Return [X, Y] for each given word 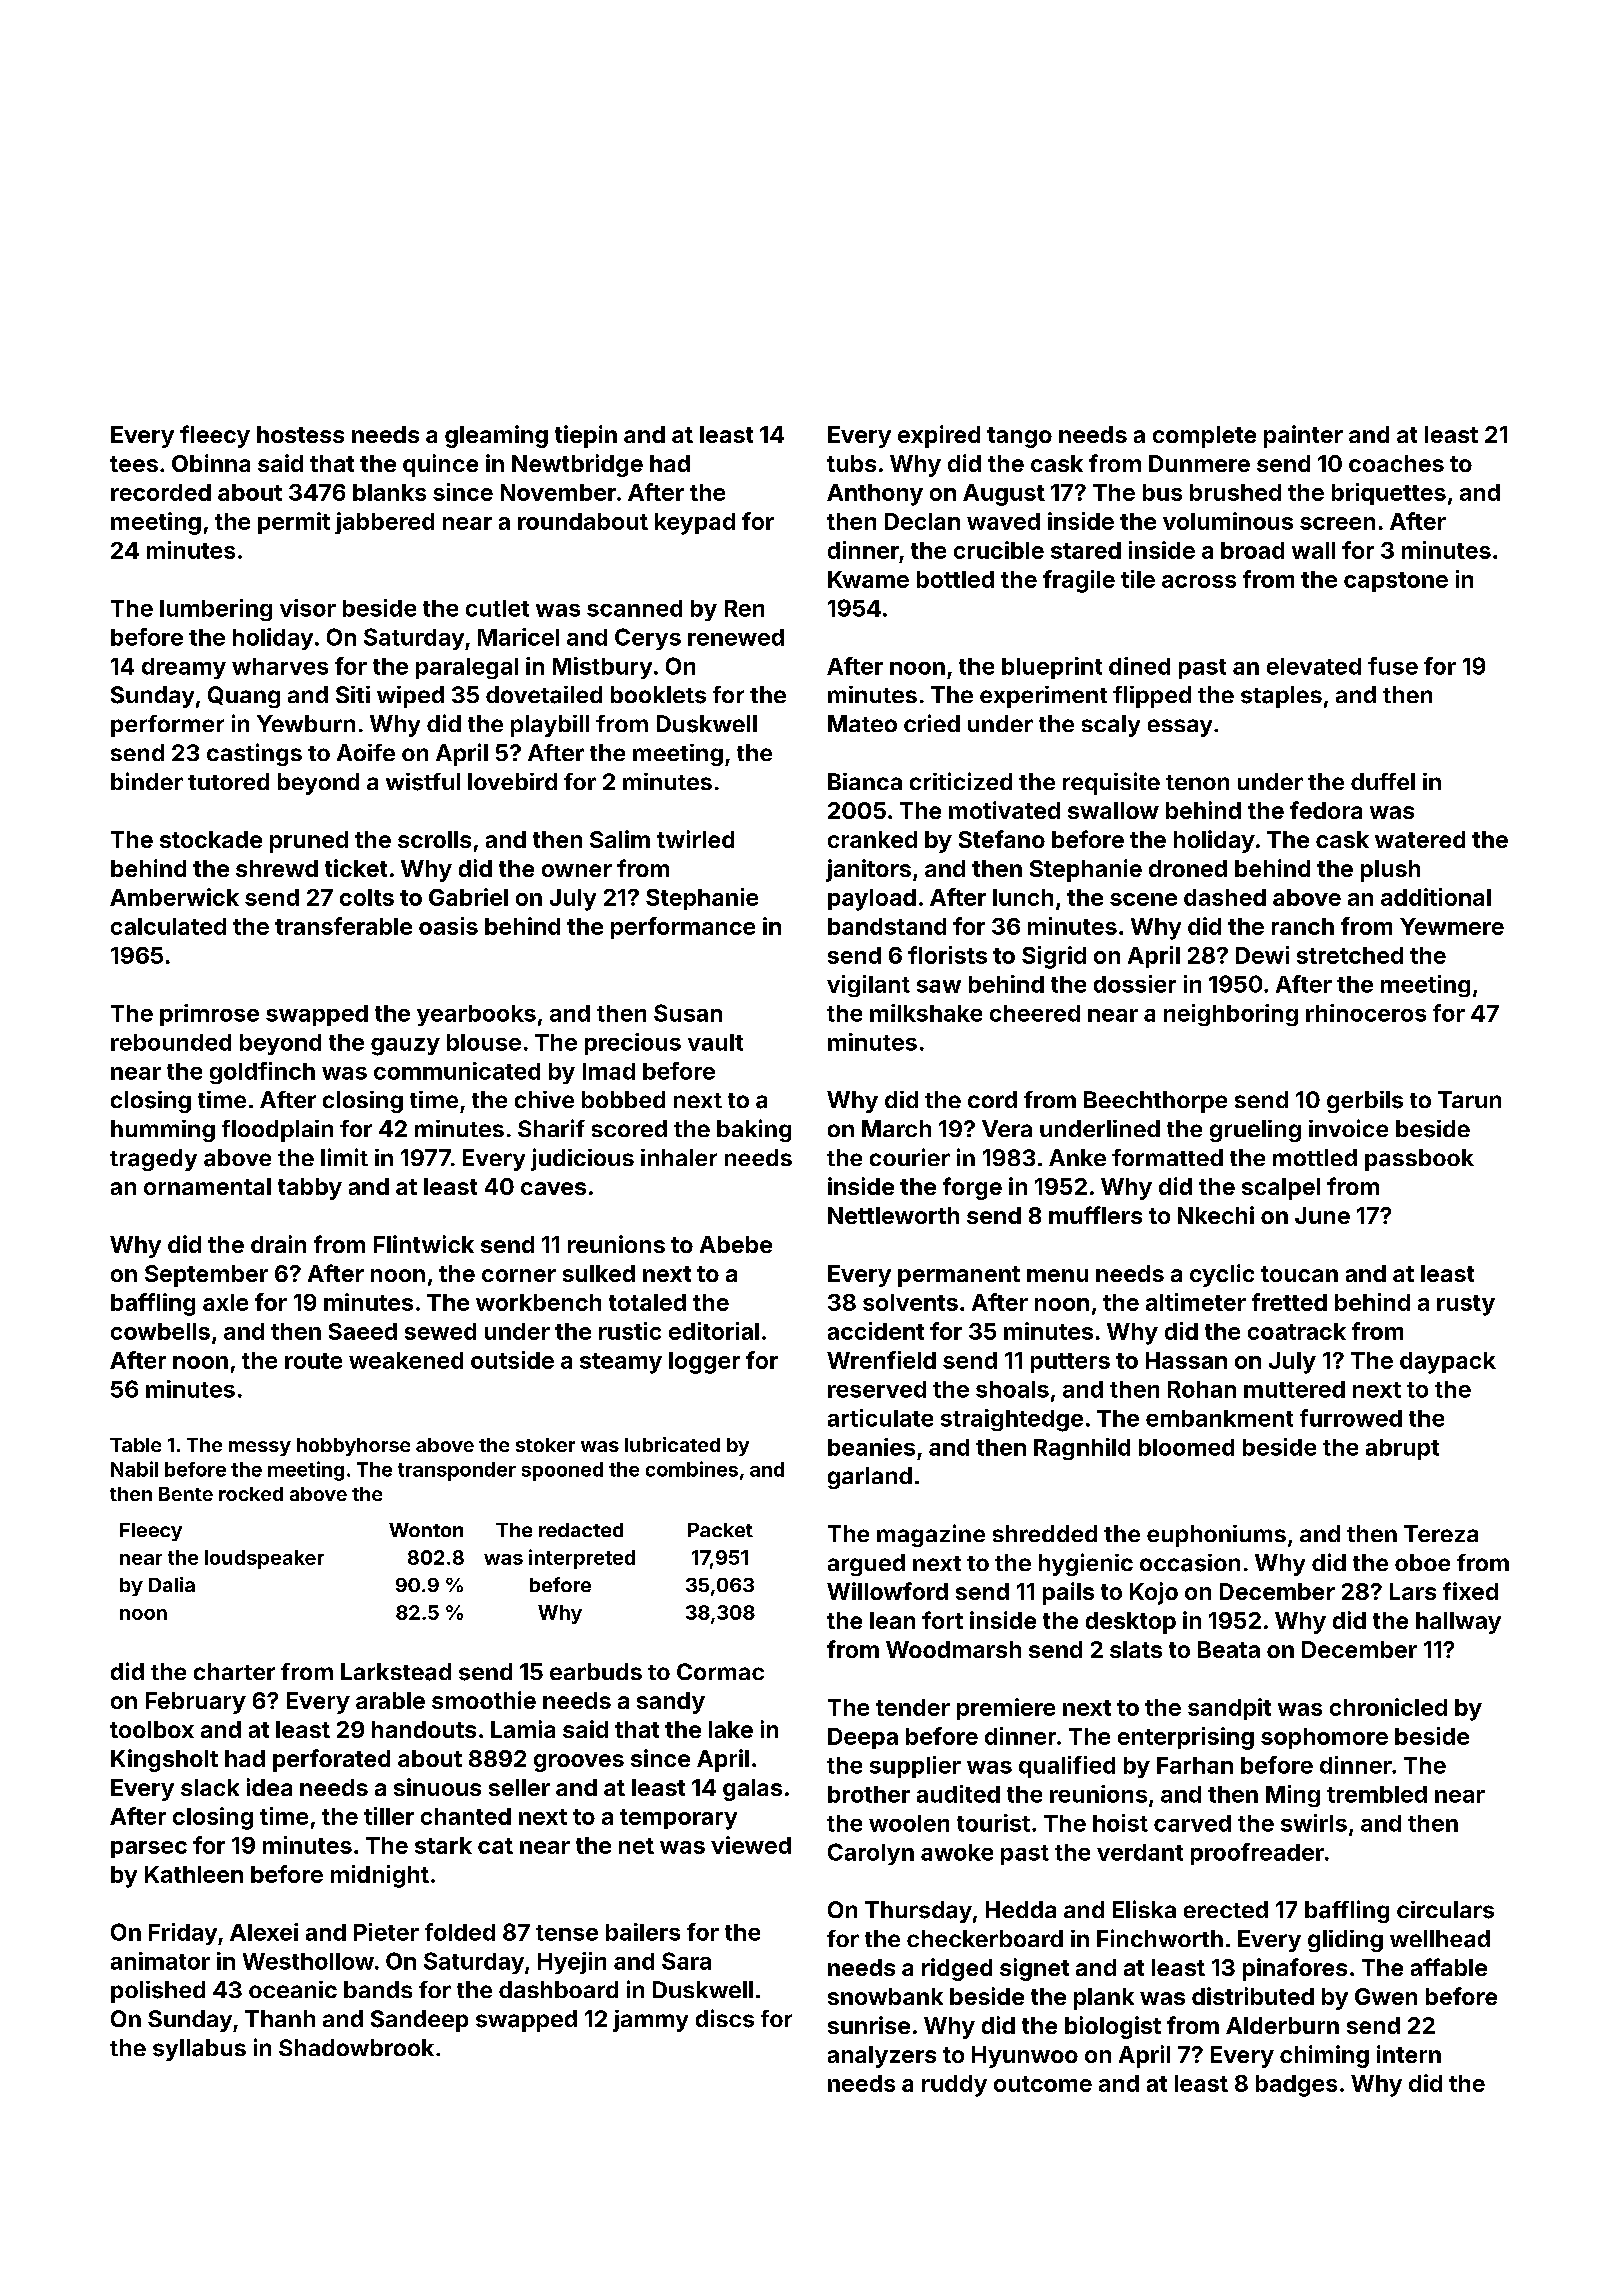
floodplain [277, 1131]
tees [134, 464]
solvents [910, 1302]
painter [1303, 436]
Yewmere [1452, 926]
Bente [186, 1494]
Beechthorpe [1155, 1102]
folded [460, 1932]
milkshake [926, 1013]
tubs [851, 463]
